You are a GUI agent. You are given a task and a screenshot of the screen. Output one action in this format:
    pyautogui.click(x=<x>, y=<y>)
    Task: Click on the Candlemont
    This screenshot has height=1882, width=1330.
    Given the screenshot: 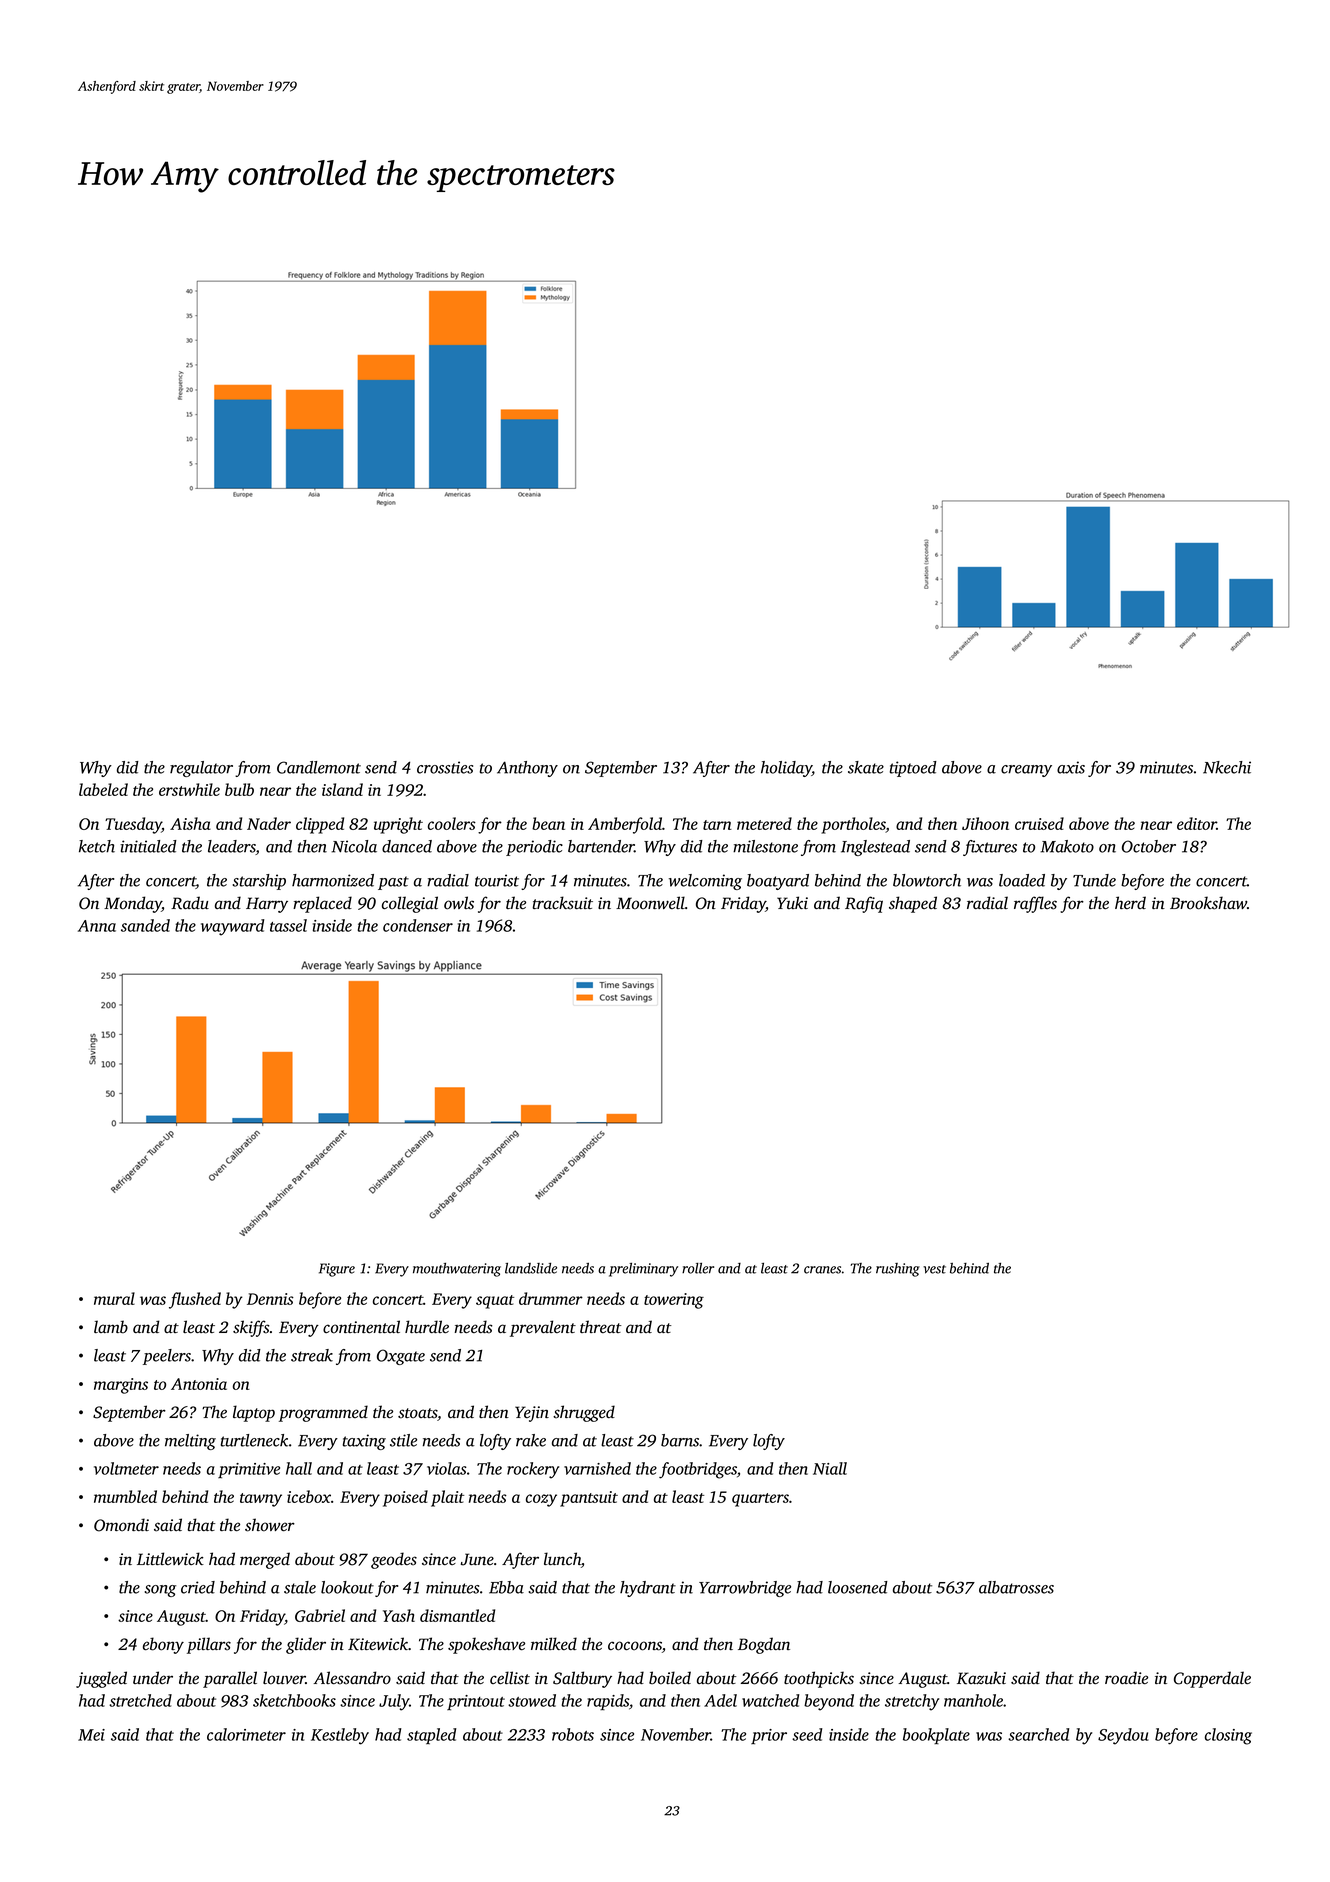 What is the action you would take?
    pyautogui.click(x=319, y=767)
